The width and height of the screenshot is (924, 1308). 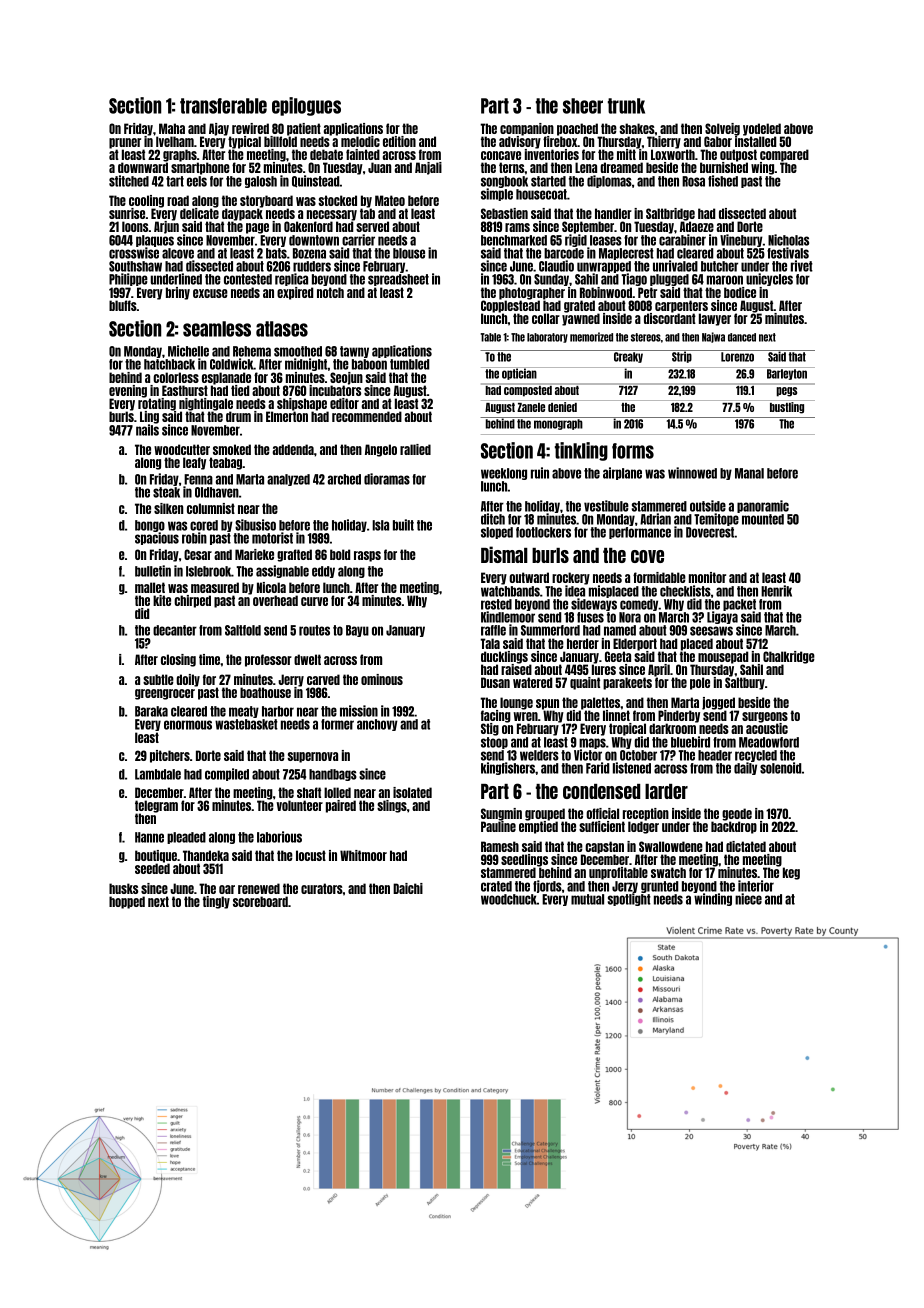 I want to click on Ajay, so click(x=219, y=129).
